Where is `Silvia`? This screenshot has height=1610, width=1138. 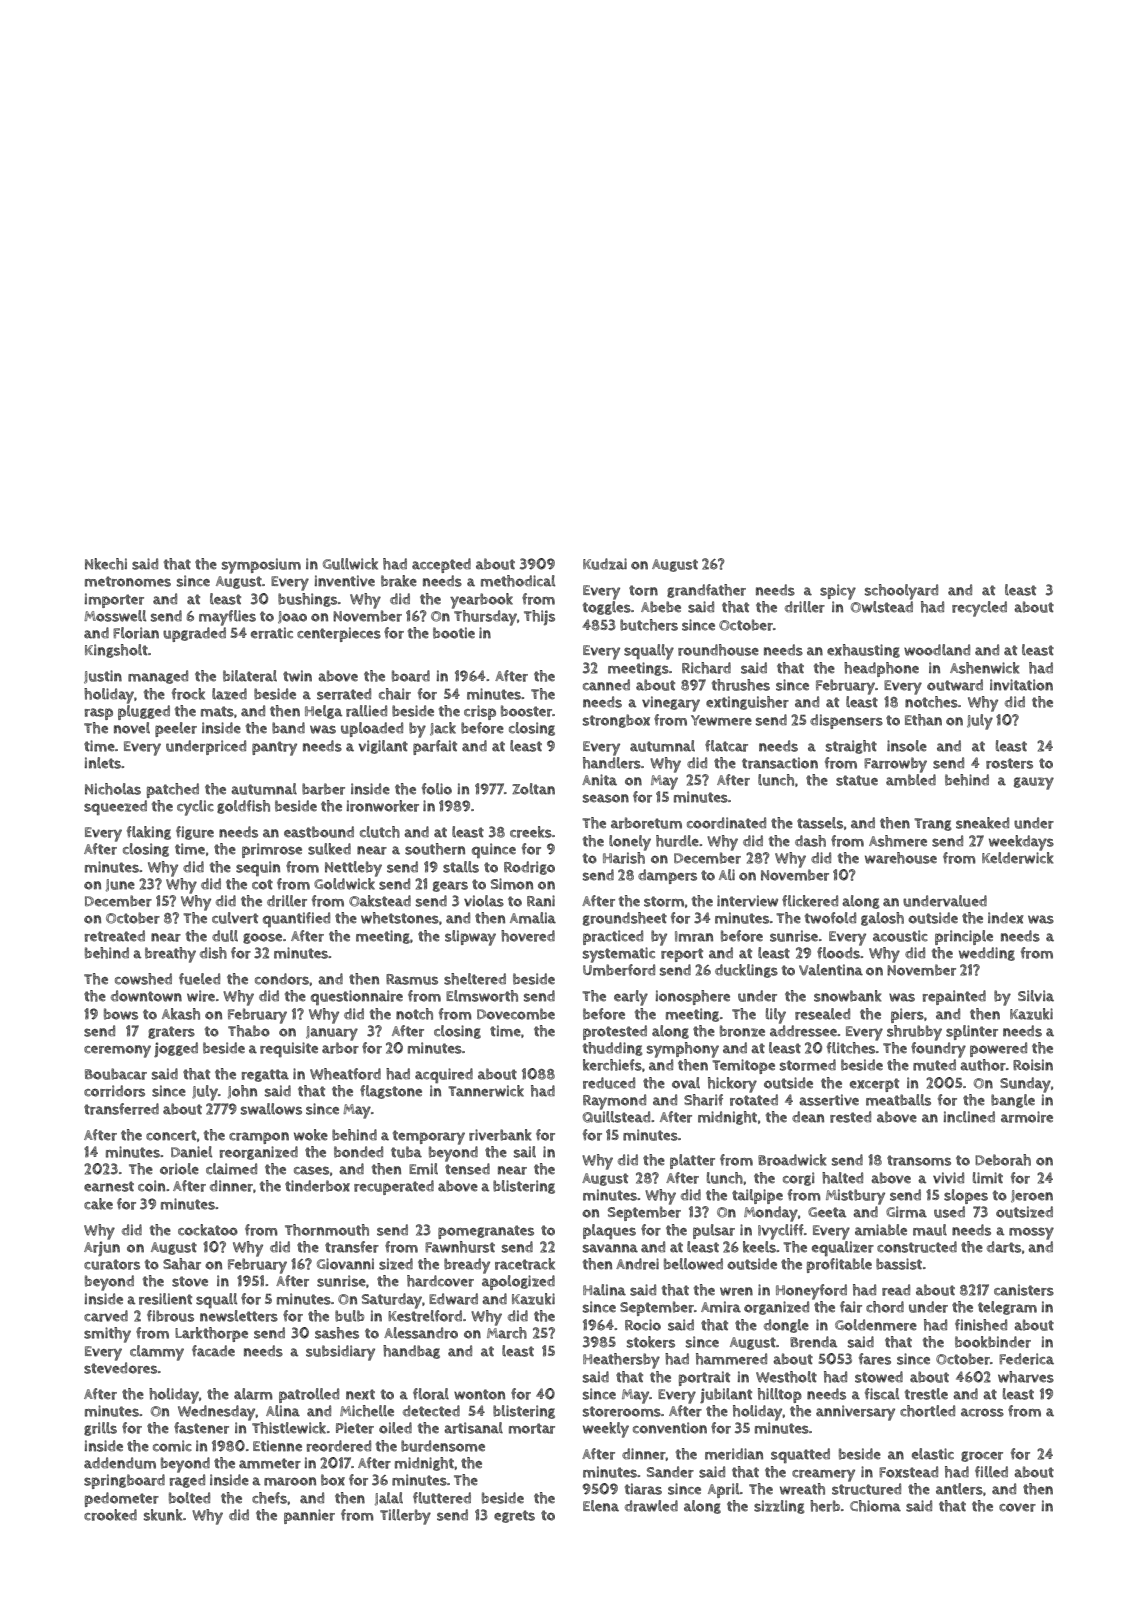 Silvia is located at coordinates (1036, 996).
